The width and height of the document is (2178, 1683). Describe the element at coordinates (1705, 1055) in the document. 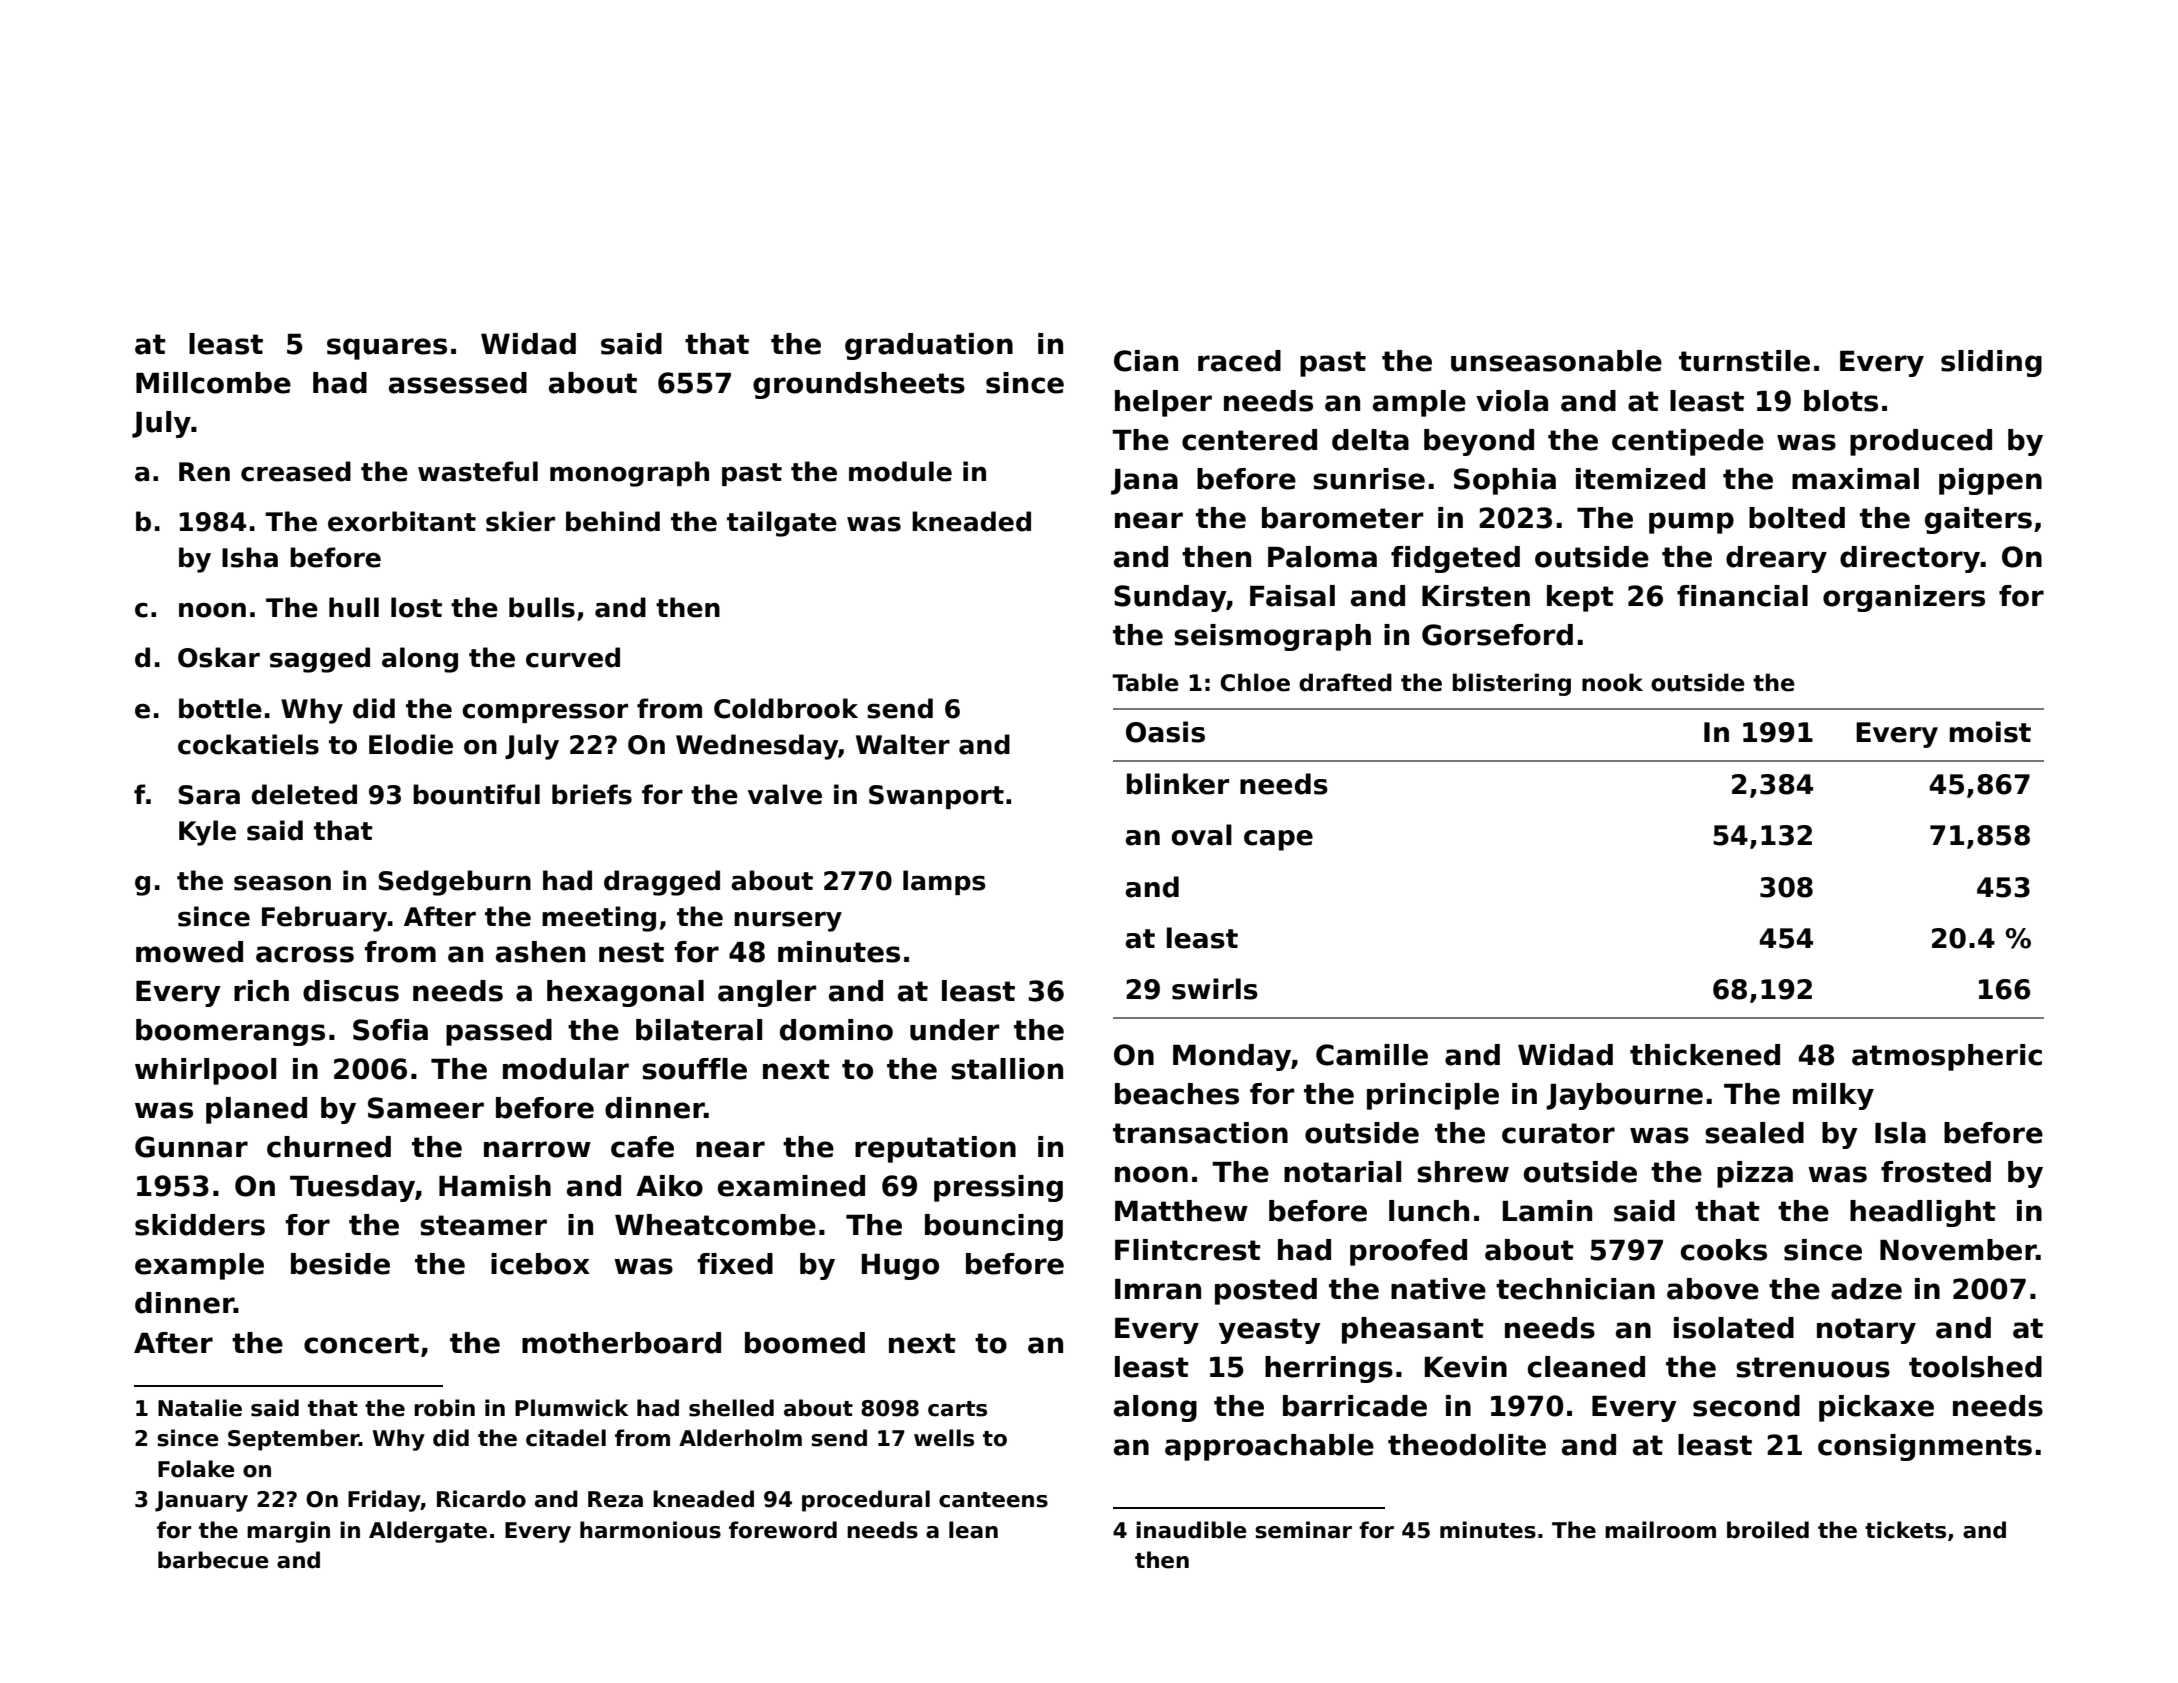

I see `thickened` at that location.
